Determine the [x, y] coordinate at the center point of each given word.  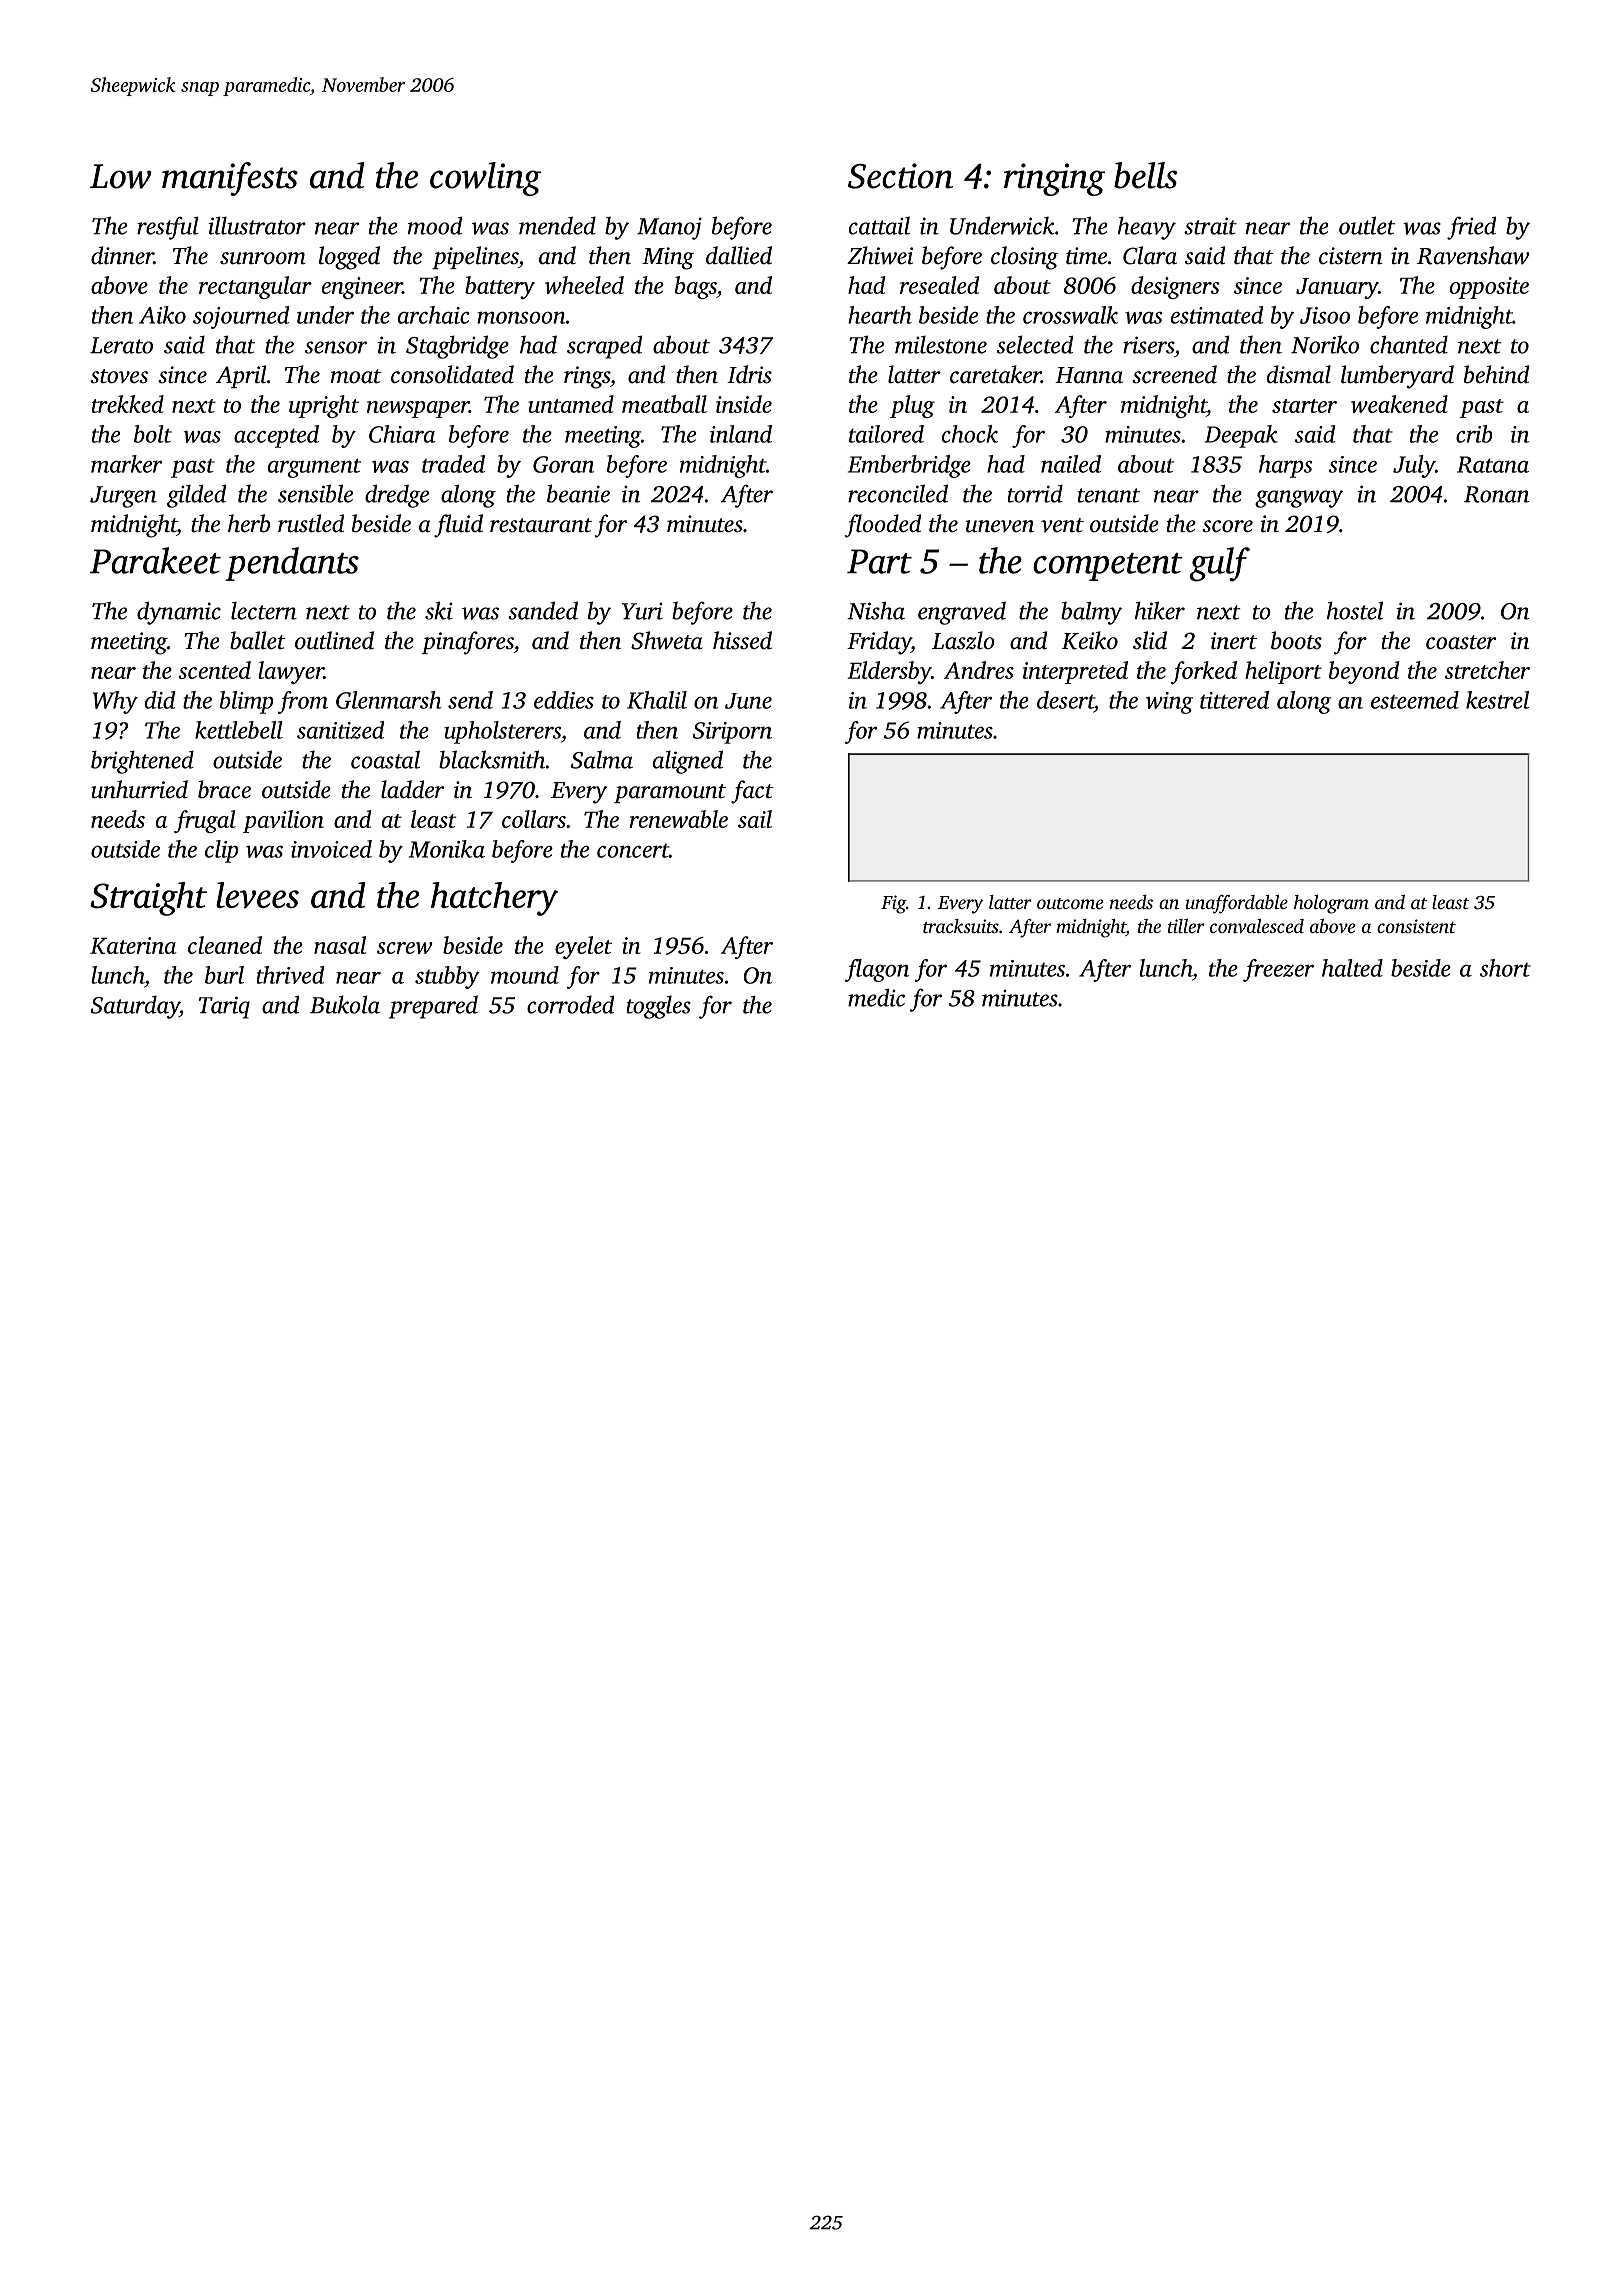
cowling [485, 179]
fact [752, 792]
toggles [659, 1007]
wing [1169, 703]
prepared [433, 1007]
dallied [739, 255]
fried [1471, 228]
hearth [880, 315]
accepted [276, 436]
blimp [246, 702]
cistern [1351, 256]
